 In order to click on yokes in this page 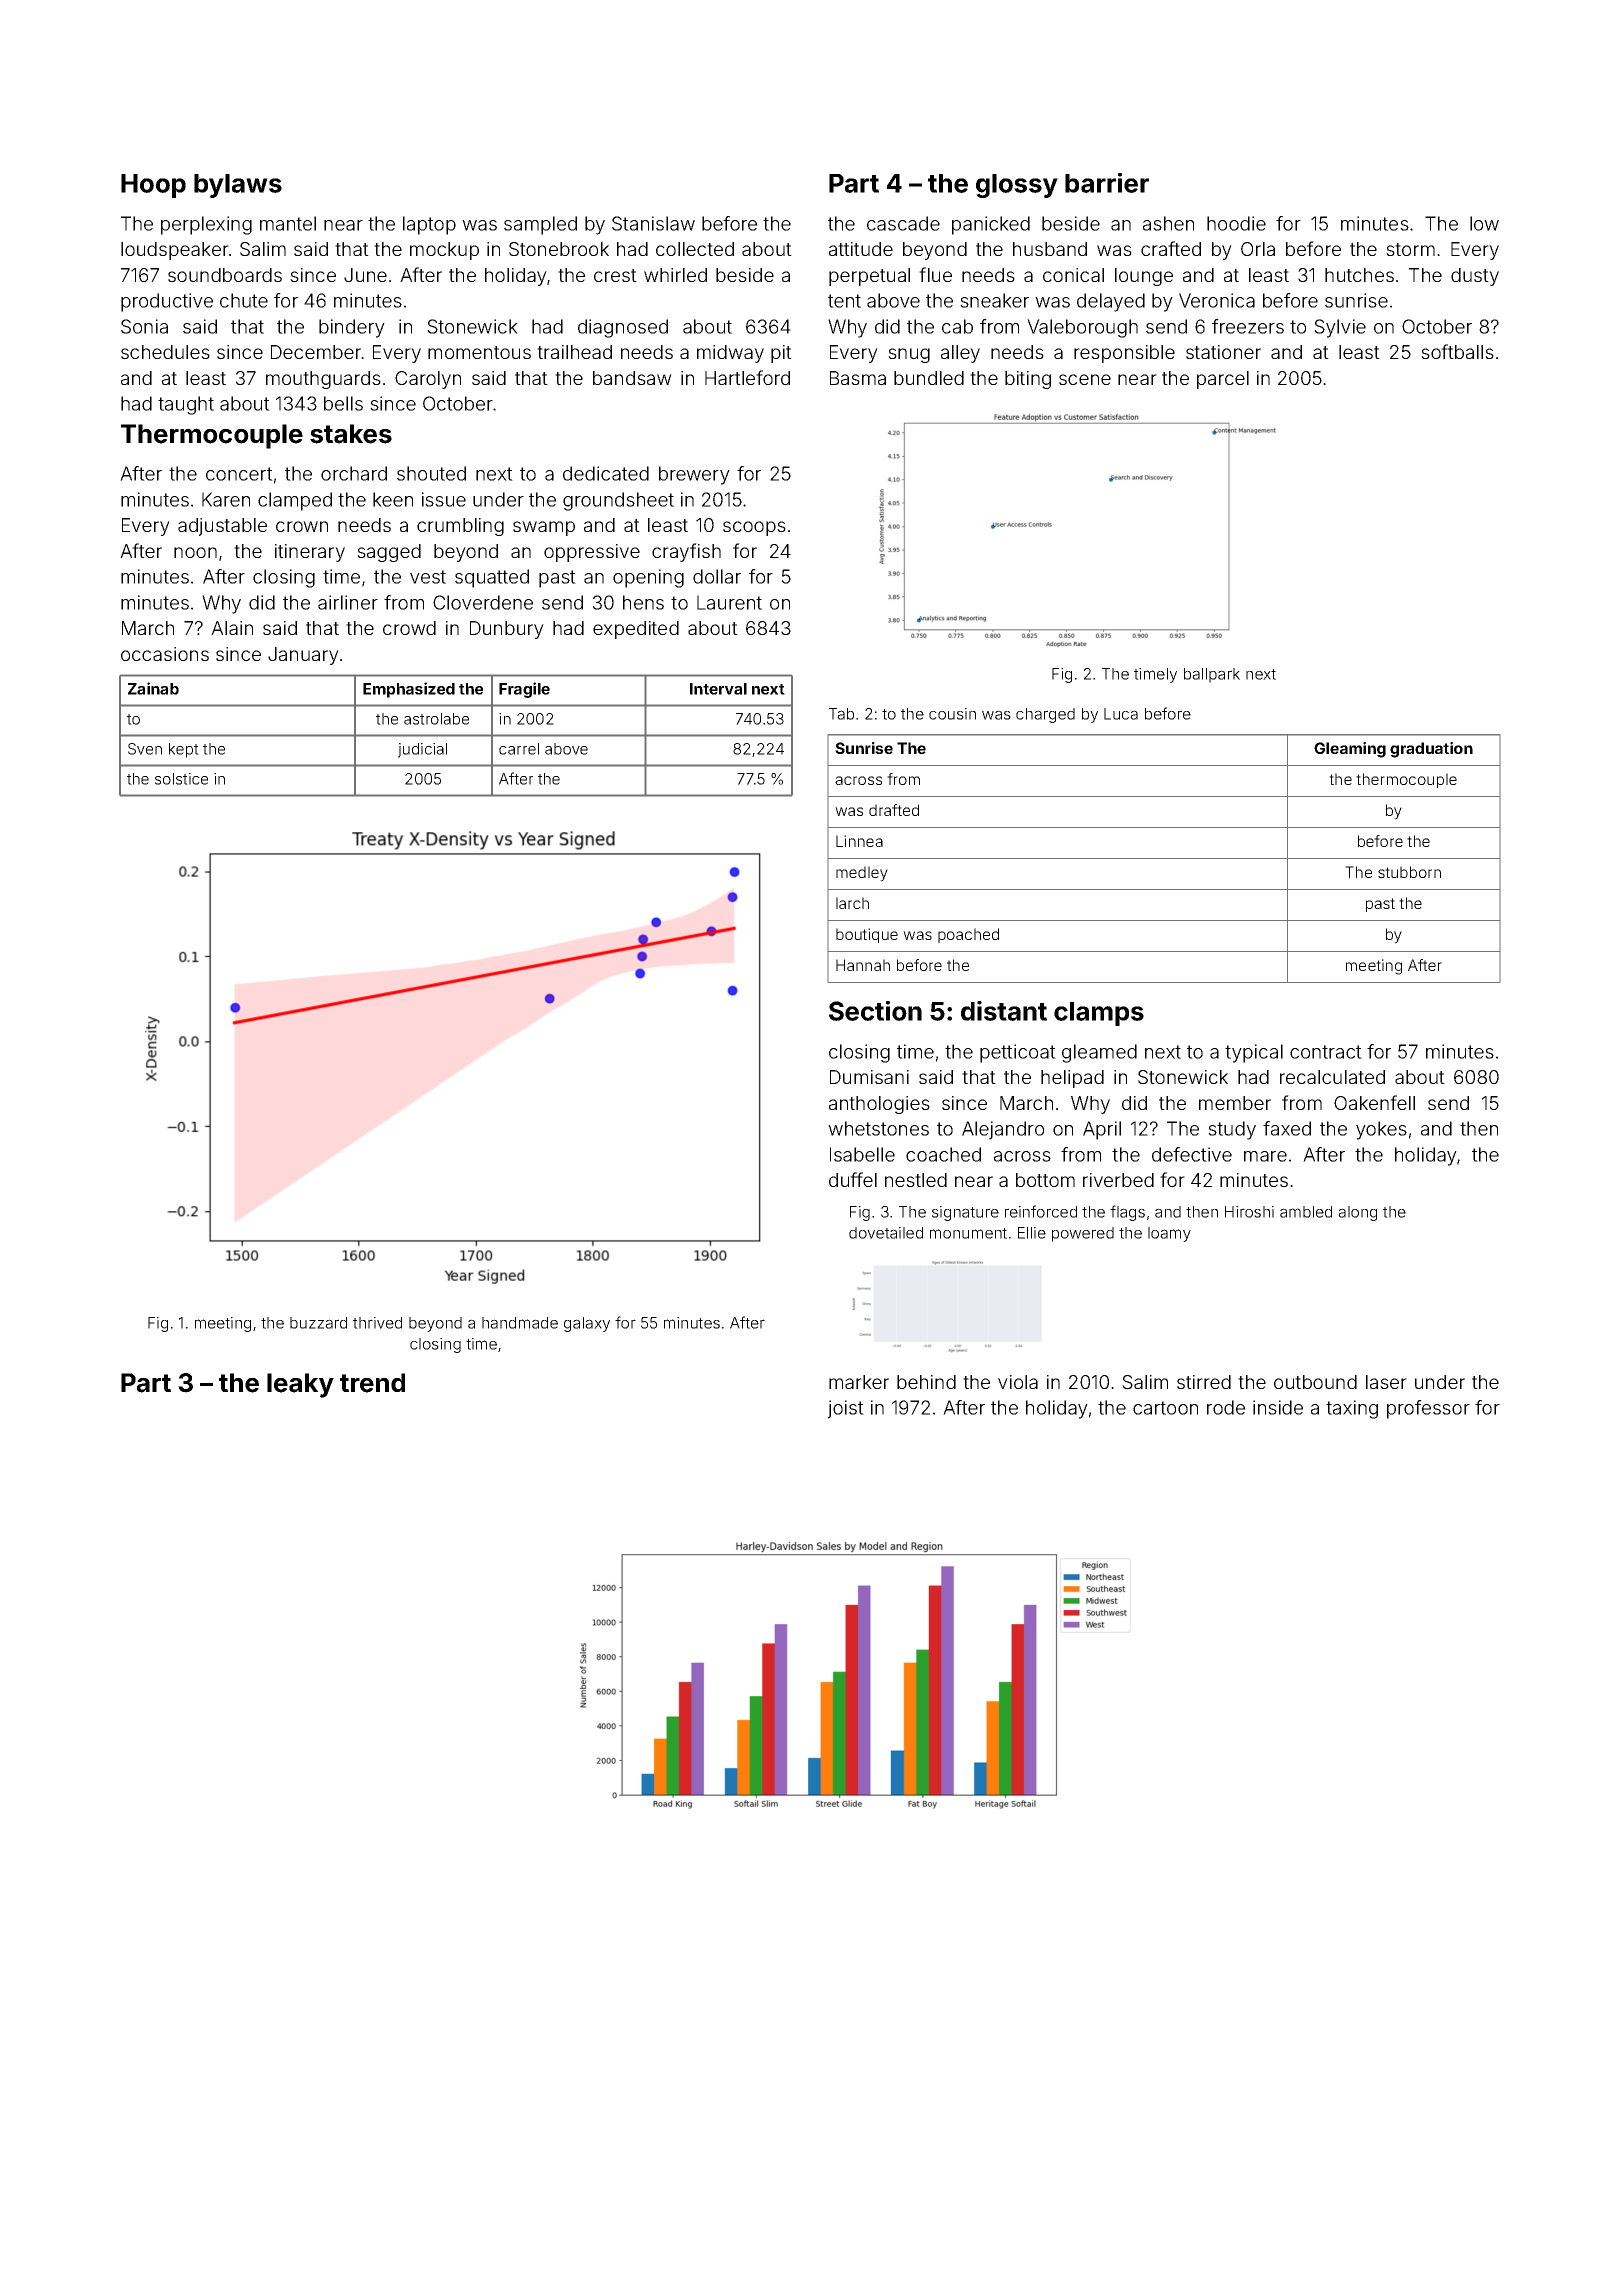, I will do `click(1381, 1130)`.
